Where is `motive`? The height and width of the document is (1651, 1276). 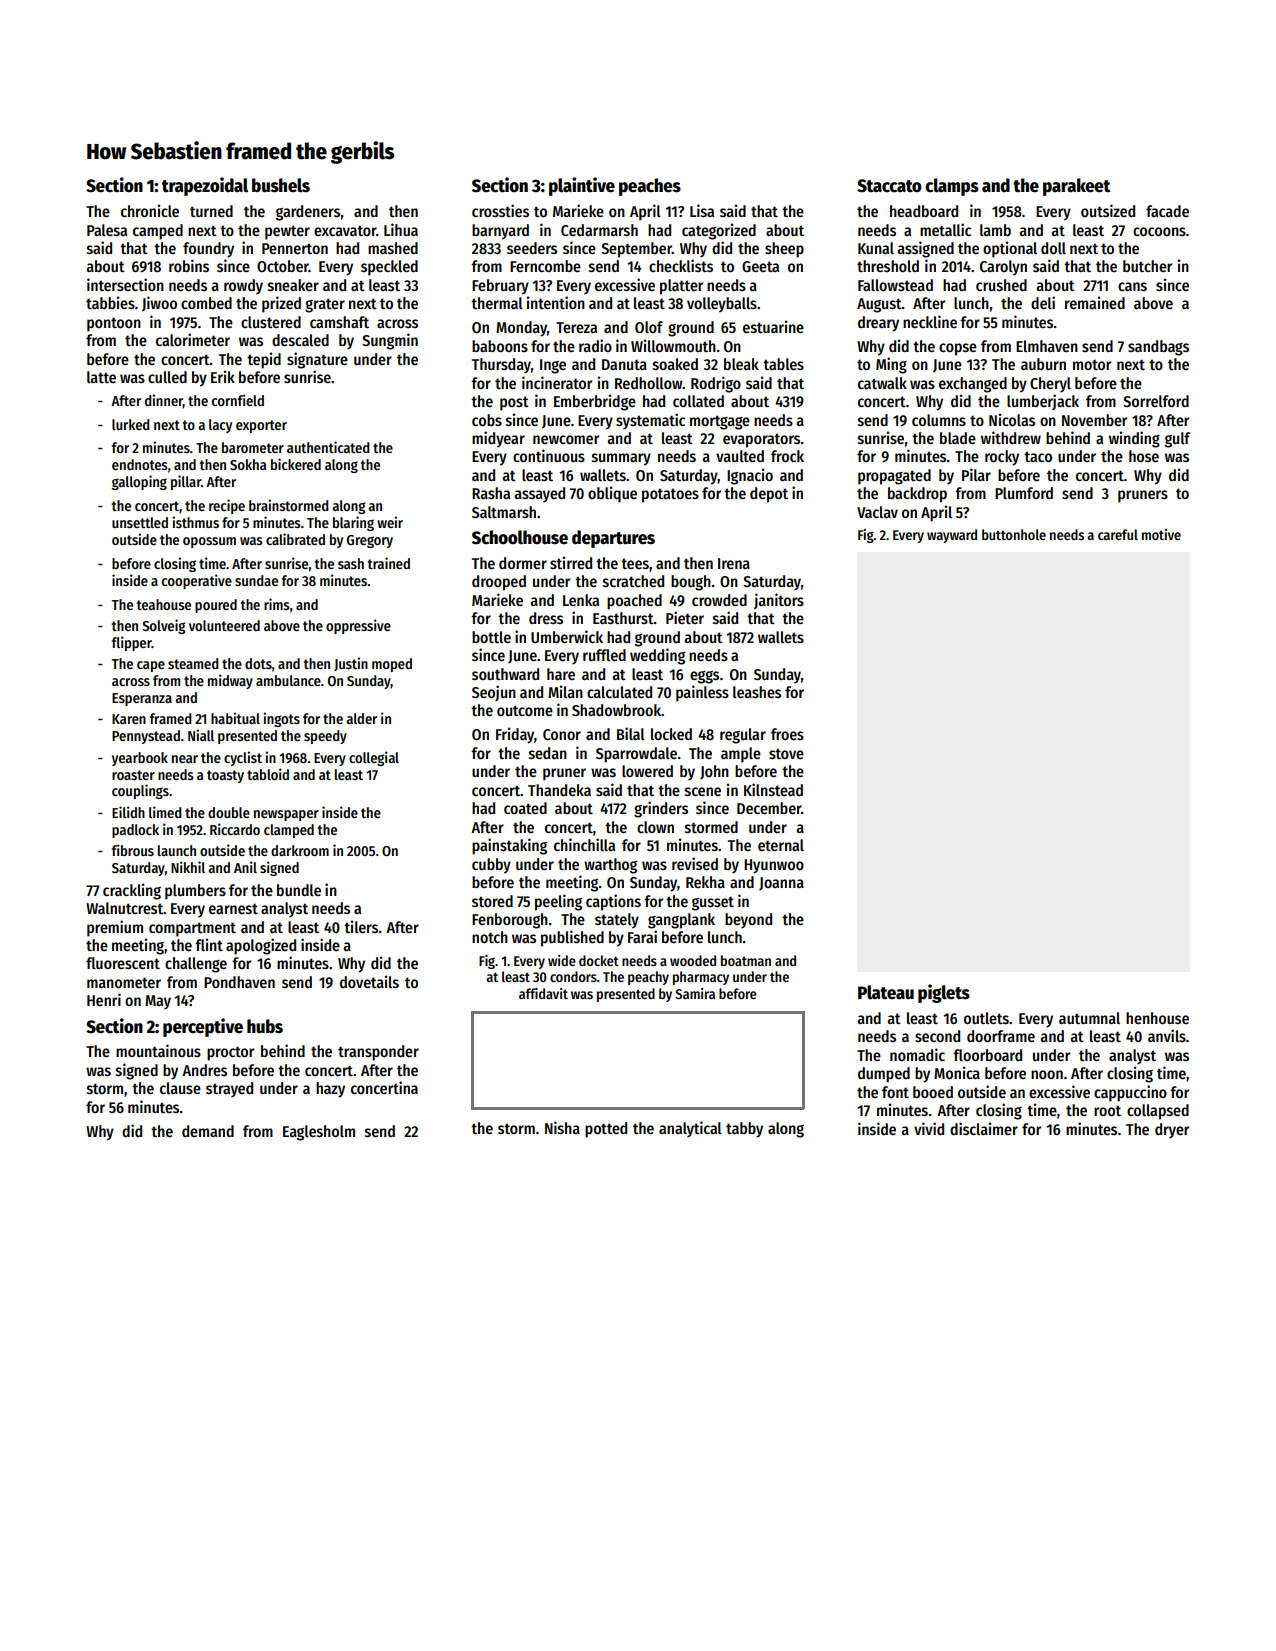
motive is located at coordinates (1161, 534).
